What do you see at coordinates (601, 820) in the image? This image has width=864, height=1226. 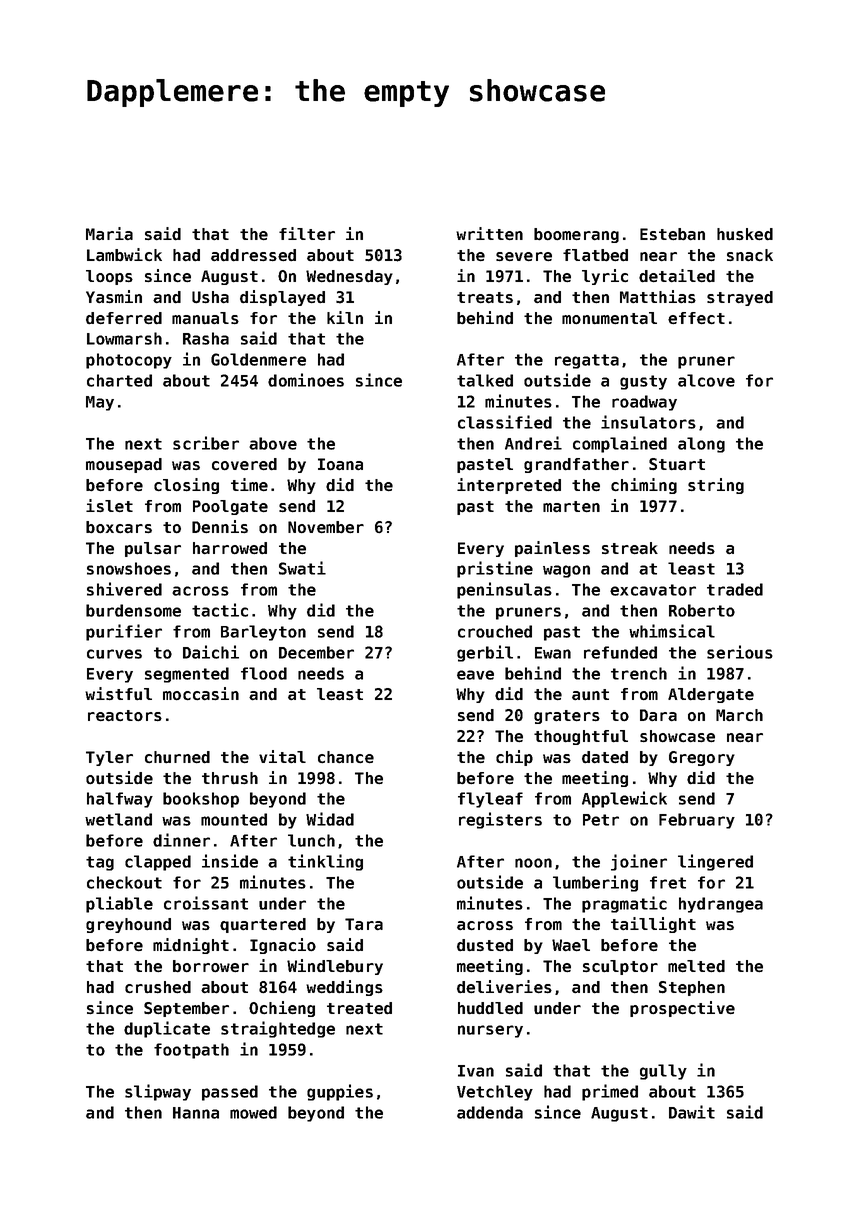 I see `Petr` at bounding box center [601, 820].
